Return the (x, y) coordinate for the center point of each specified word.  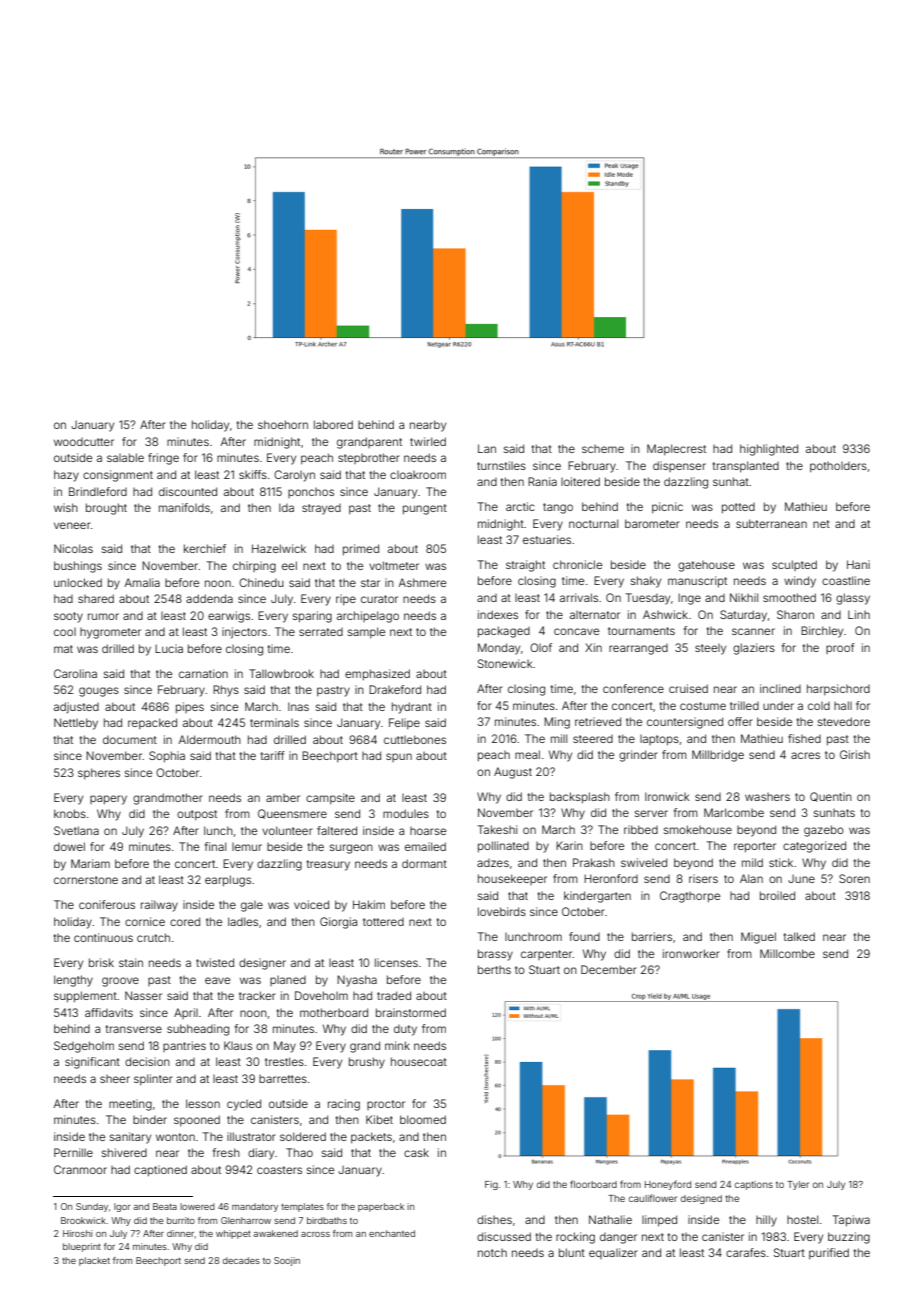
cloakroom (418, 475)
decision (147, 1061)
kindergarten (597, 897)
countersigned (685, 723)
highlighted (769, 450)
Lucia (169, 648)
